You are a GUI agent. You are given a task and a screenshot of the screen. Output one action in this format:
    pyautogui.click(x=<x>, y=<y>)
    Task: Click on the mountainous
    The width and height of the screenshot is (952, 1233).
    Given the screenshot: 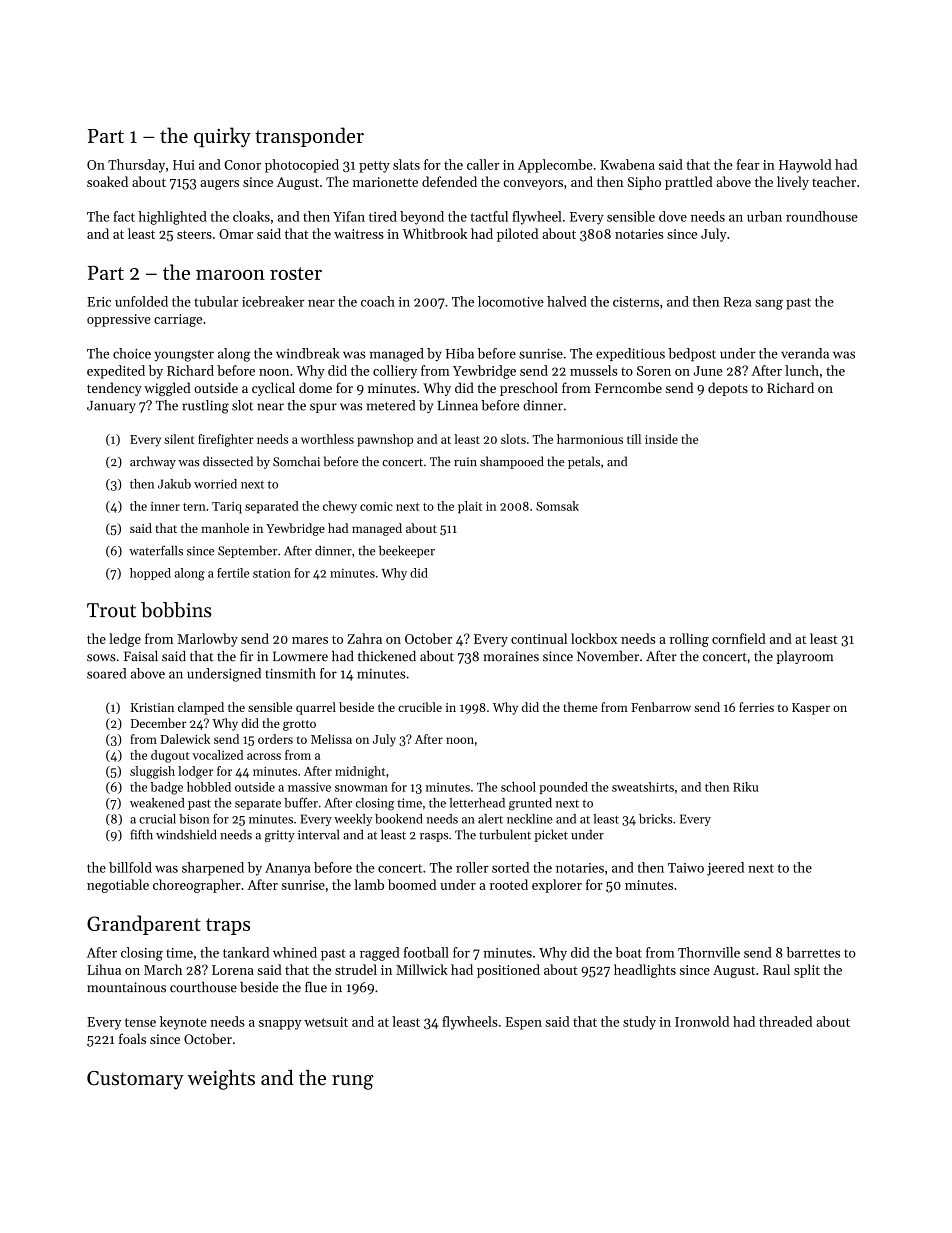 What is the action you would take?
    pyautogui.click(x=126, y=987)
